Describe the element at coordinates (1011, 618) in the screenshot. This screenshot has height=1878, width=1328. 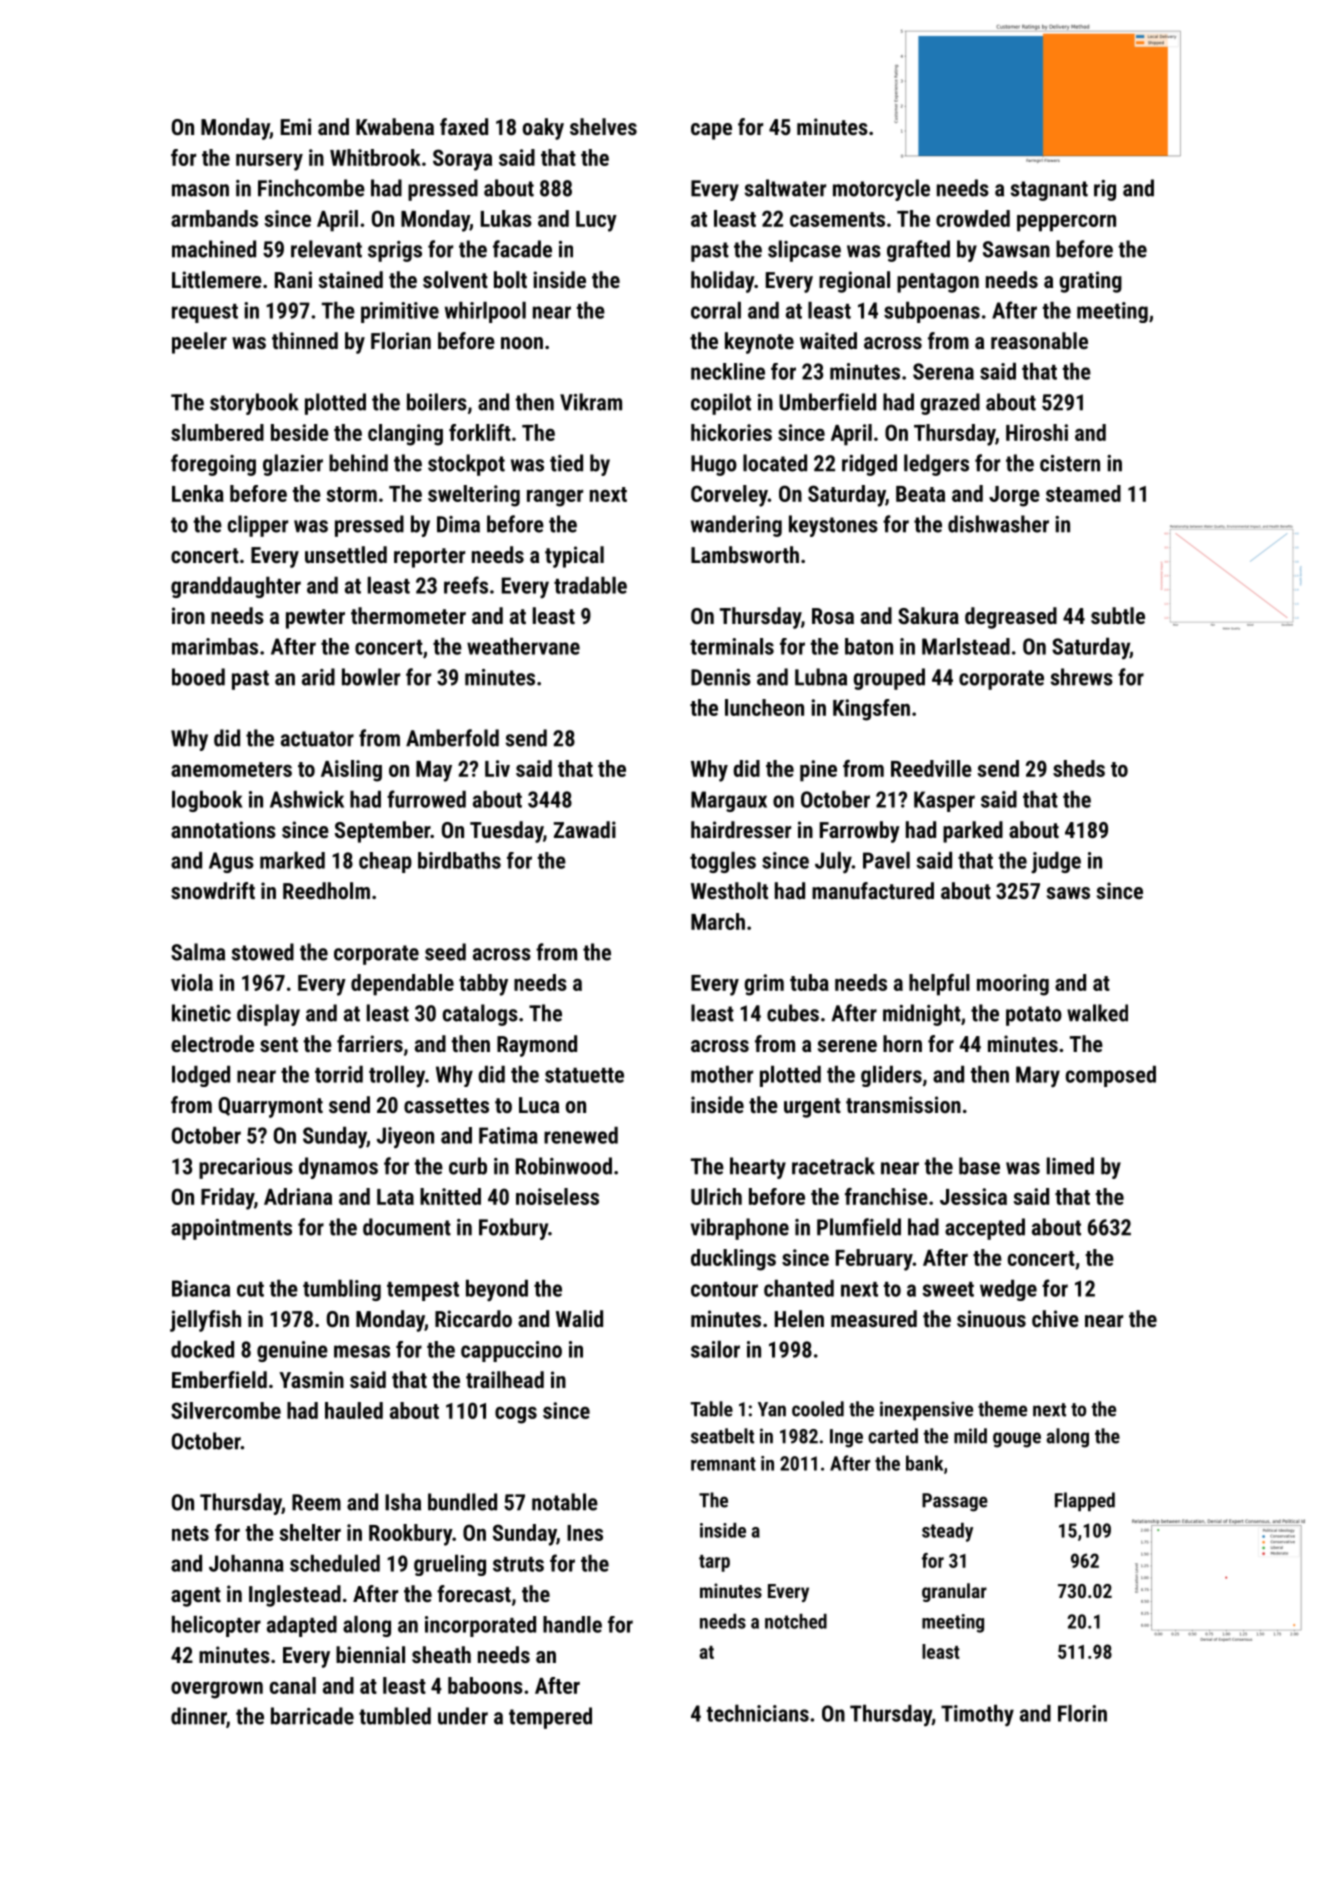
I see `degreased` at that location.
